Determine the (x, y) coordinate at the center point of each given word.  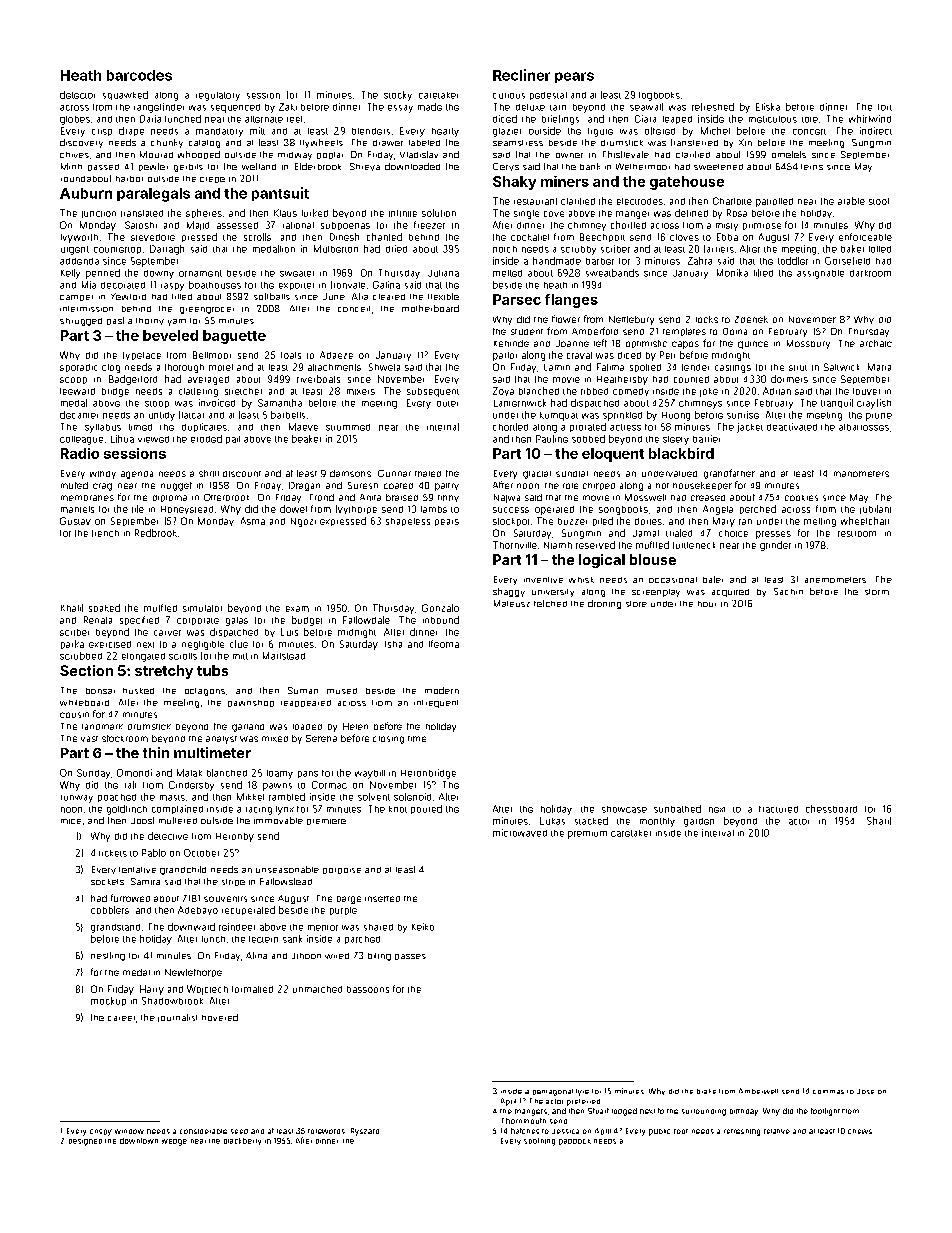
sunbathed (677, 809)
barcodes (139, 75)
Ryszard (365, 1132)
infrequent (436, 704)
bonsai (100, 691)
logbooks (659, 96)
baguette (234, 337)
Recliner (521, 75)
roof (681, 1131)
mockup (108, 1001)
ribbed (594, 391)
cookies (801, 498)
